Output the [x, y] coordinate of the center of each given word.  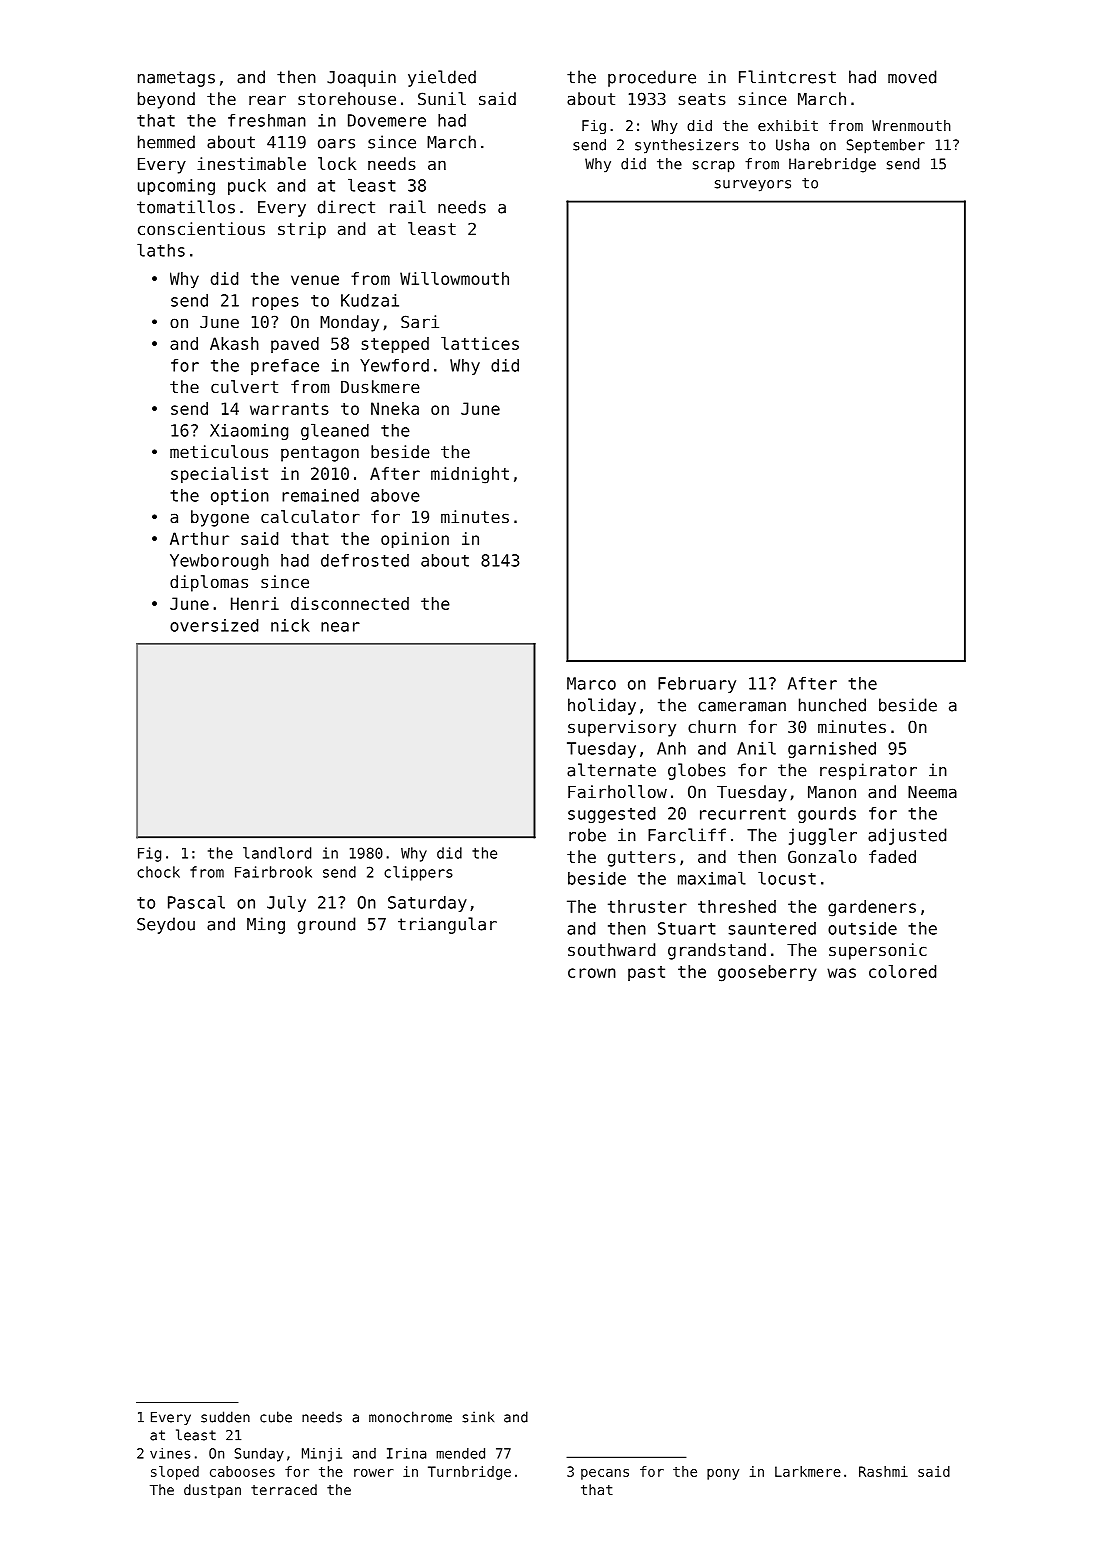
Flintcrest [787, 77]
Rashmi [883, 1471]
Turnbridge [469, 1473]
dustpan [212, 1491]
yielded [442, 78]
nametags [176, 79]
